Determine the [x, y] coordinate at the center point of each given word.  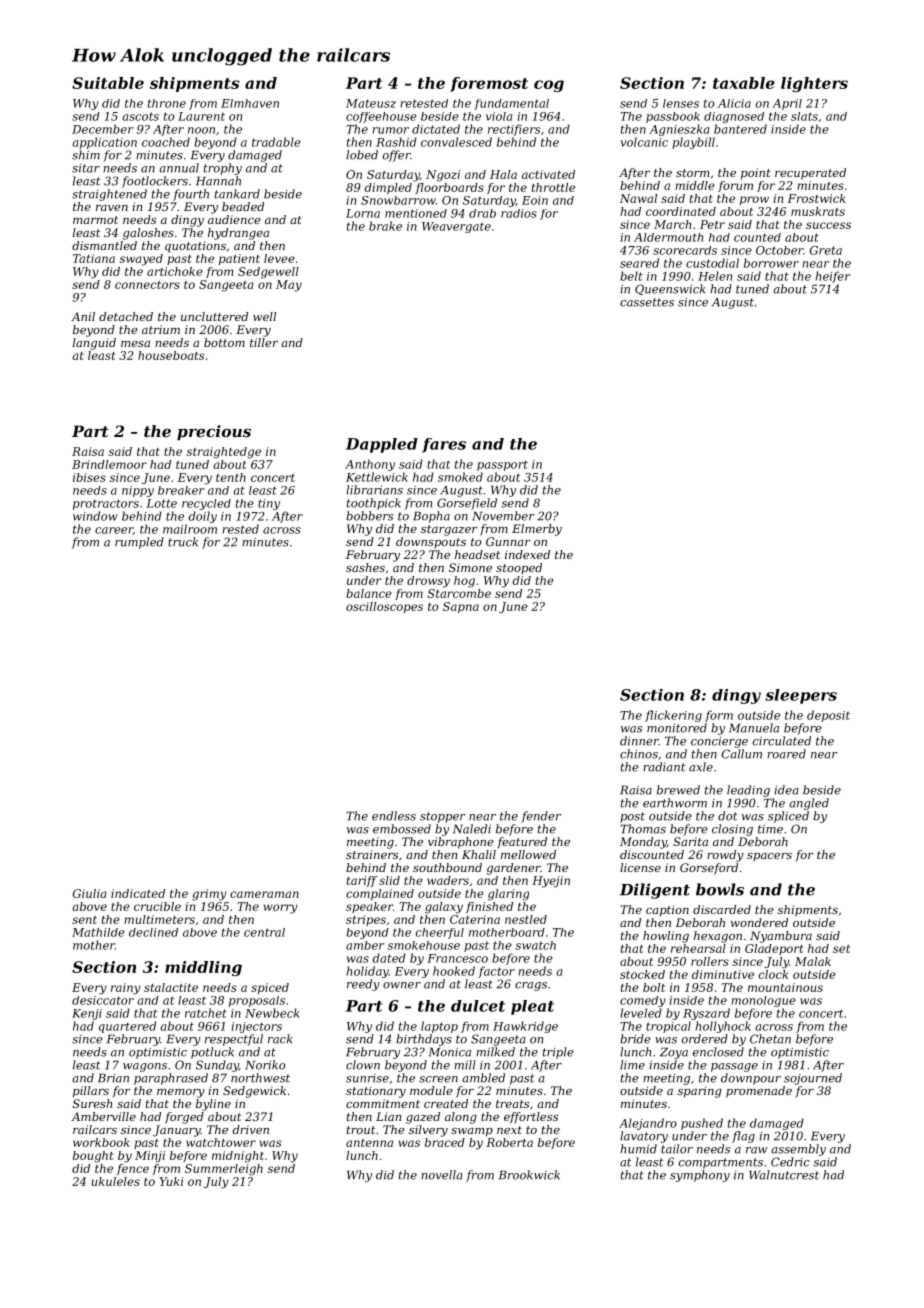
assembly [798, 1150]
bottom [224, 342]
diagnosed [734, 117]
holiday [368, 972]
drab [482, 213]
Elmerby [537, 530]
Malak [813, 961]
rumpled [139, 543]
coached [166, 142]
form [719, 716]
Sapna [461, 607]
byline [213, 1105]
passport [502, 465]
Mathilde [98, 932]
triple [558, 1053]
